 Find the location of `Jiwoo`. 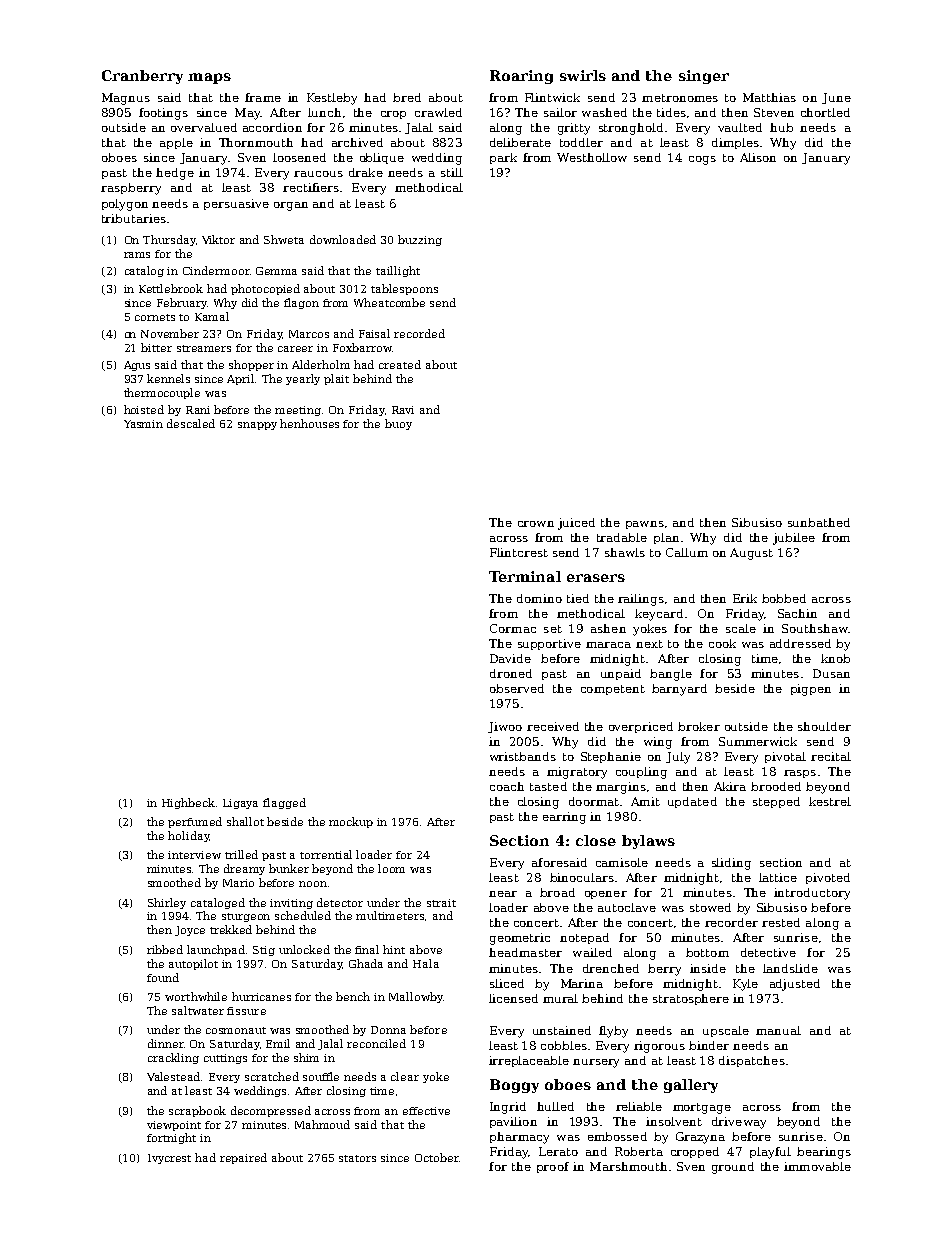

Jiwoo is located at coordinates (505, 727).
